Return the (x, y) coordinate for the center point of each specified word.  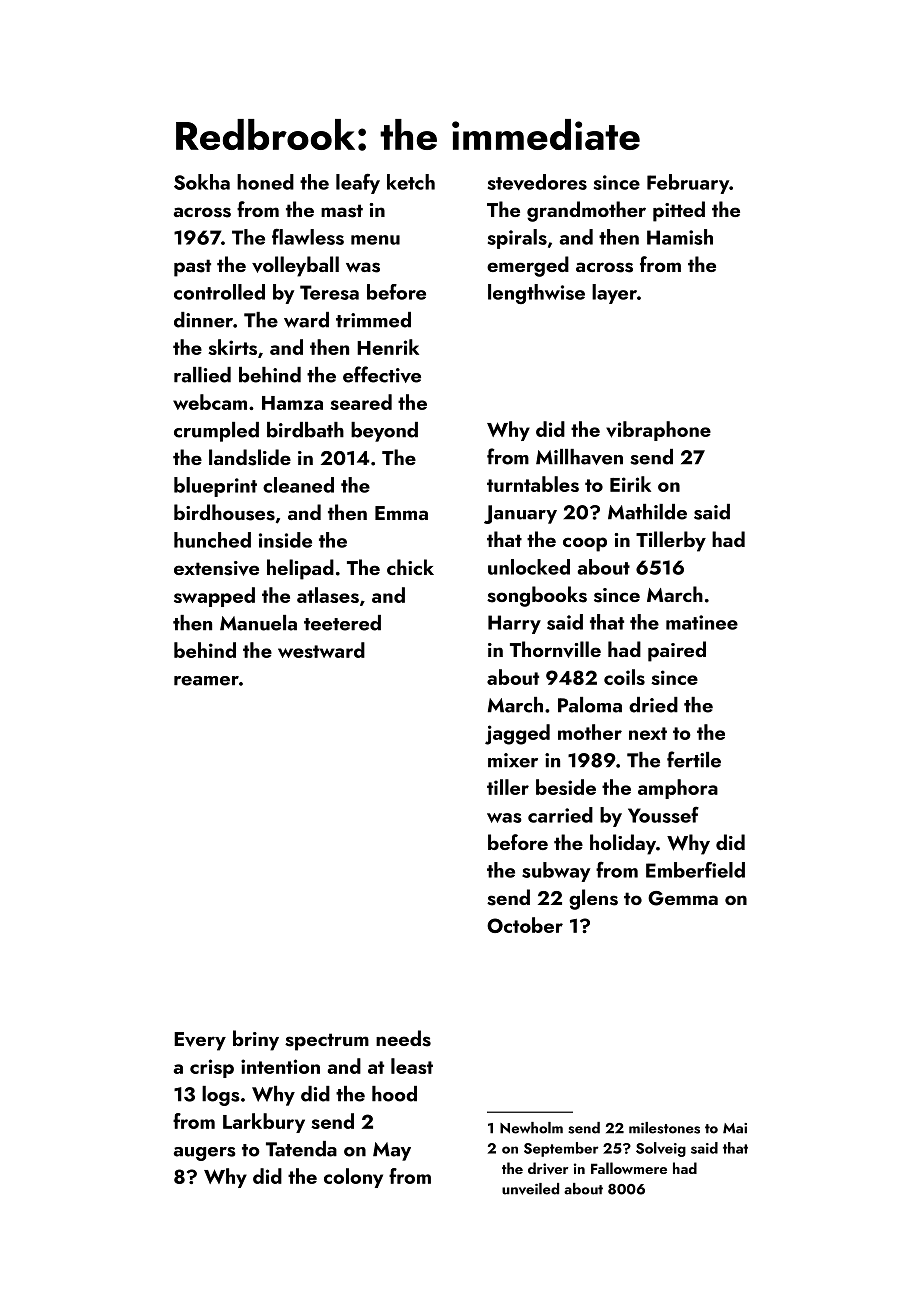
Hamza (292, 403)
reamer (206, 681)
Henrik (388, 347)
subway (556, 872)
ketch (411, 182)
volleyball (295, 266)
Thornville (555, 649)
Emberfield (695, 870)
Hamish (680, 237)
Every (200, 1041)
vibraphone (658, 431)
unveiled (530, 1189)
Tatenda (301, 1149)
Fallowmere (629, 1168)
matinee (702, 622)
